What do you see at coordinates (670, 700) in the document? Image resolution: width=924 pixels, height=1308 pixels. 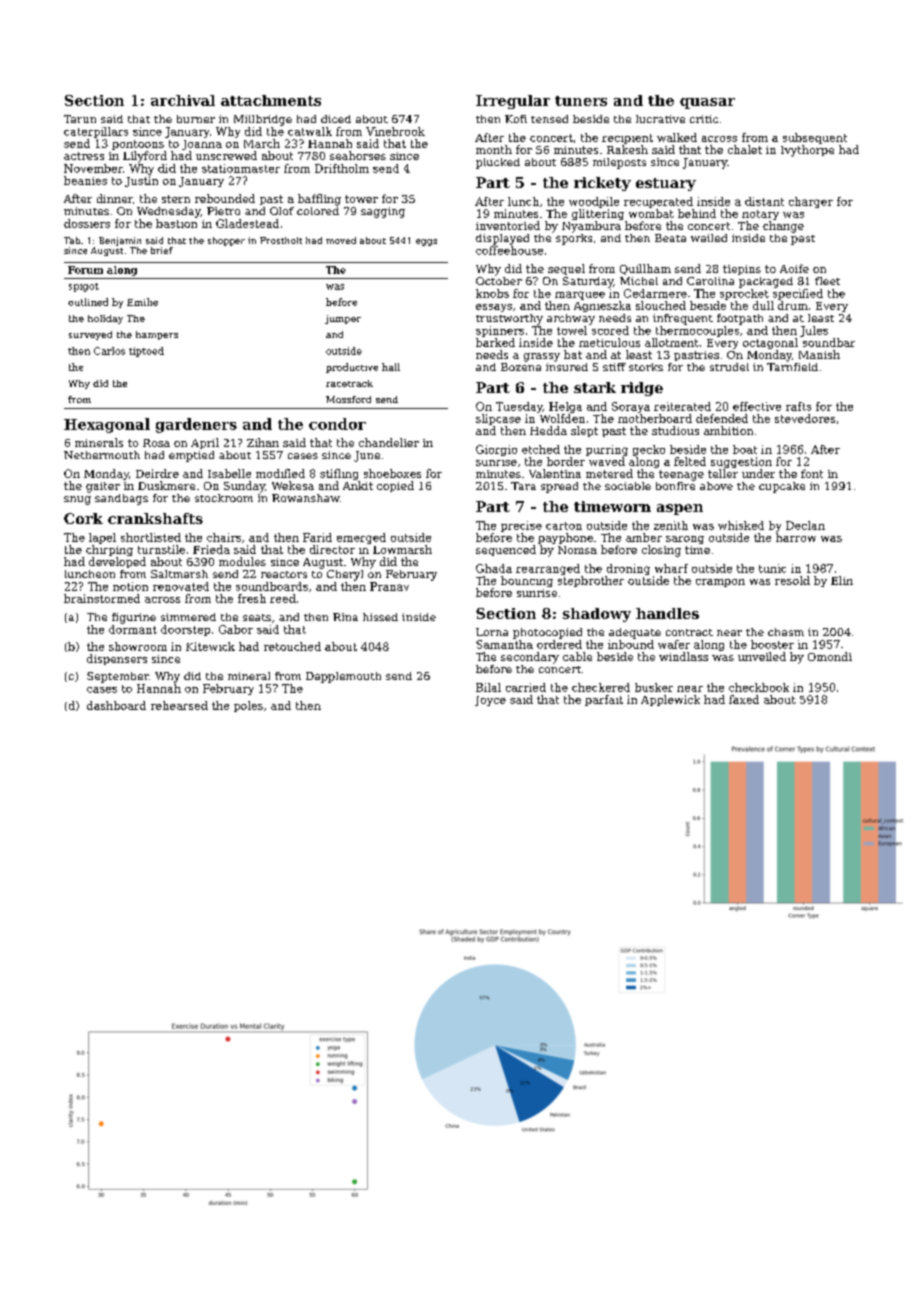 I see `Applewick` at bounding box center [670, 700].
